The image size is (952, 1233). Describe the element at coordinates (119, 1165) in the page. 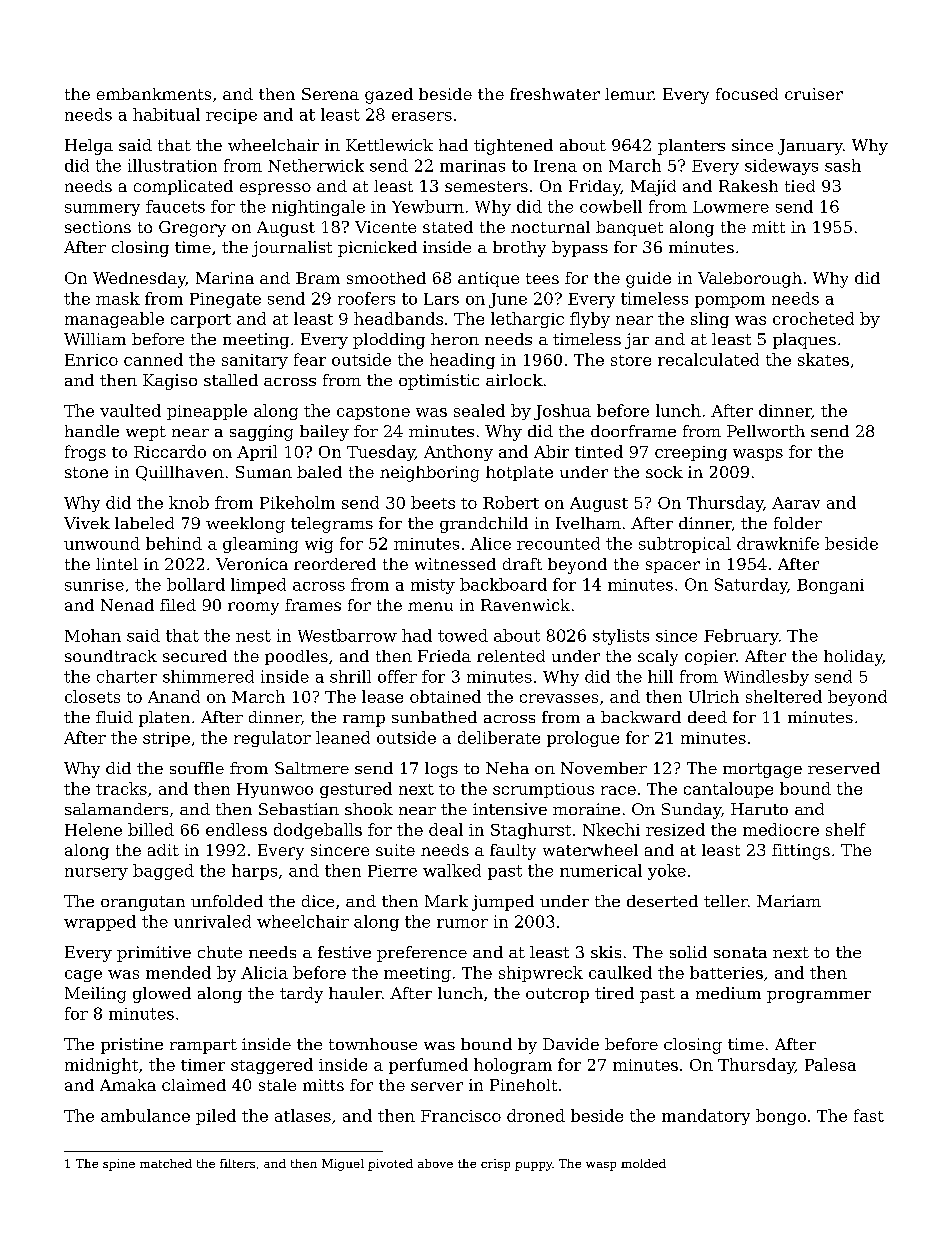

I see `spine` at that location.
